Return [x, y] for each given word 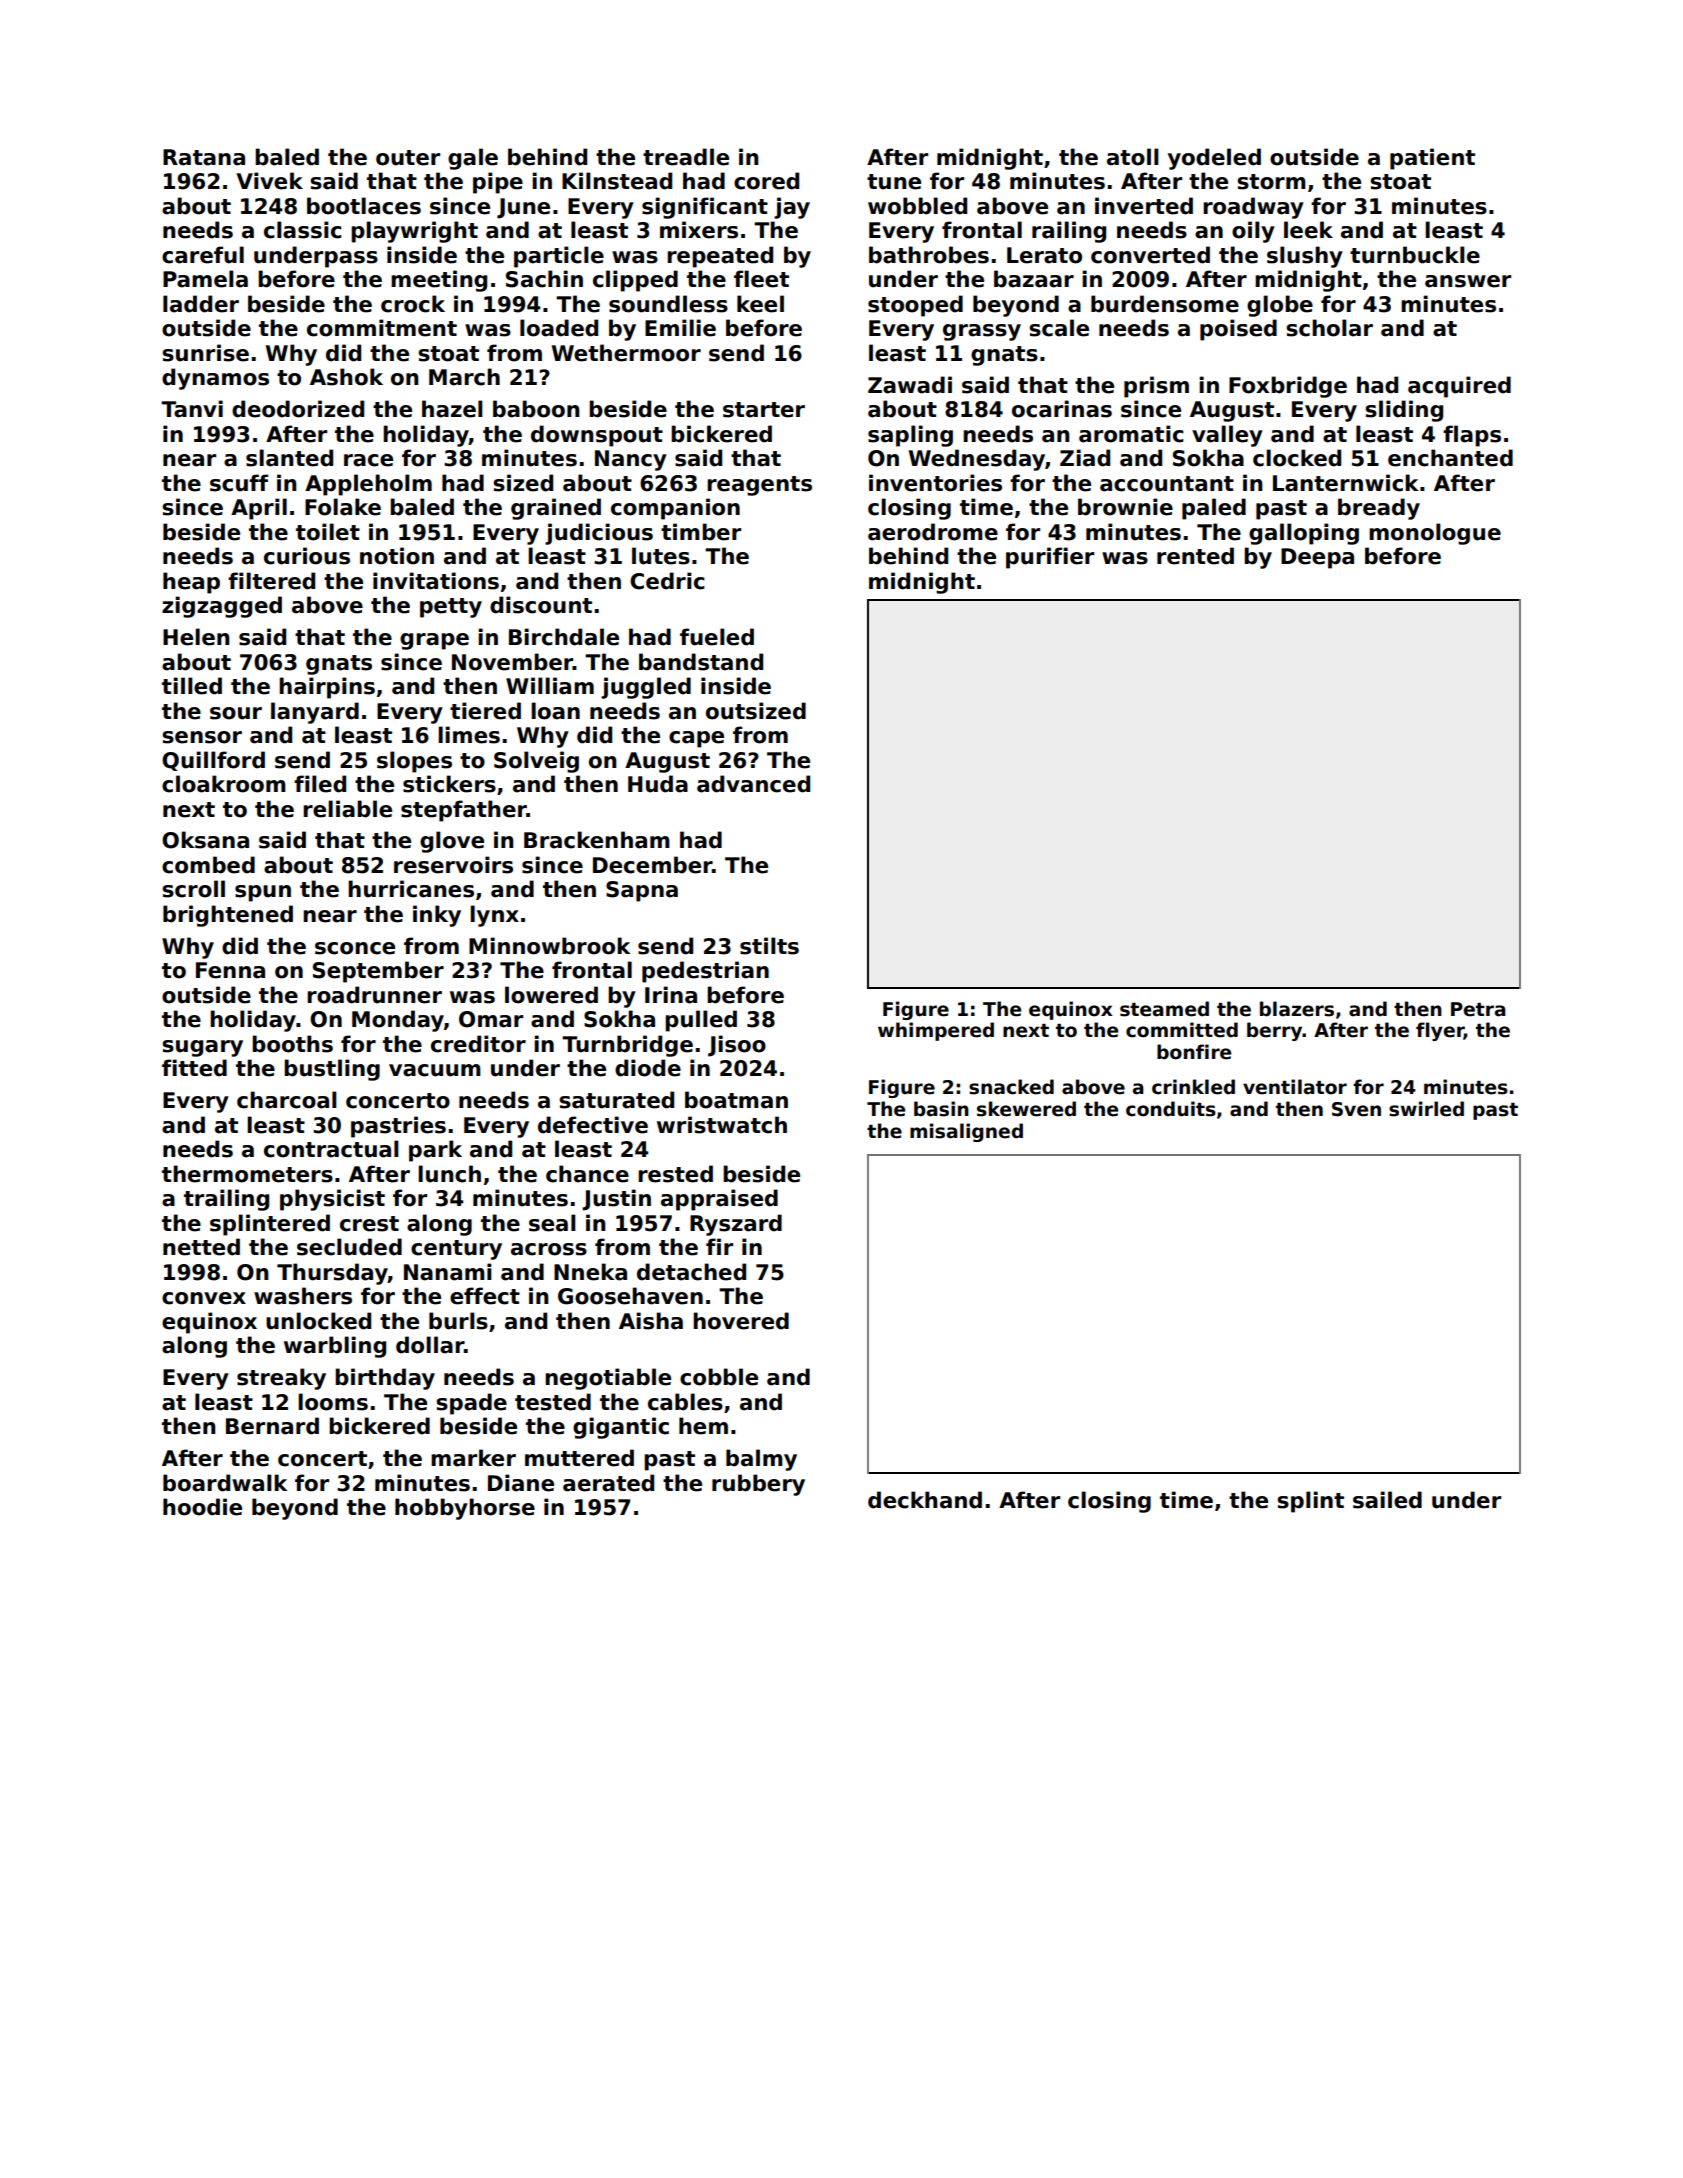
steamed [1164, 1009]
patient [1432, 159]
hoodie [202, 1507]
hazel [452, 409]
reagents [759, 486]
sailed [1387, 1500]
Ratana [204, 157]
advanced [753, 784]
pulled [701, 1021]
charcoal [287, 1100]
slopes [414, 762]
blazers [1297, 1009]
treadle [686, 157]
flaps [1472, 436]
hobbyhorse [465, 1509]
